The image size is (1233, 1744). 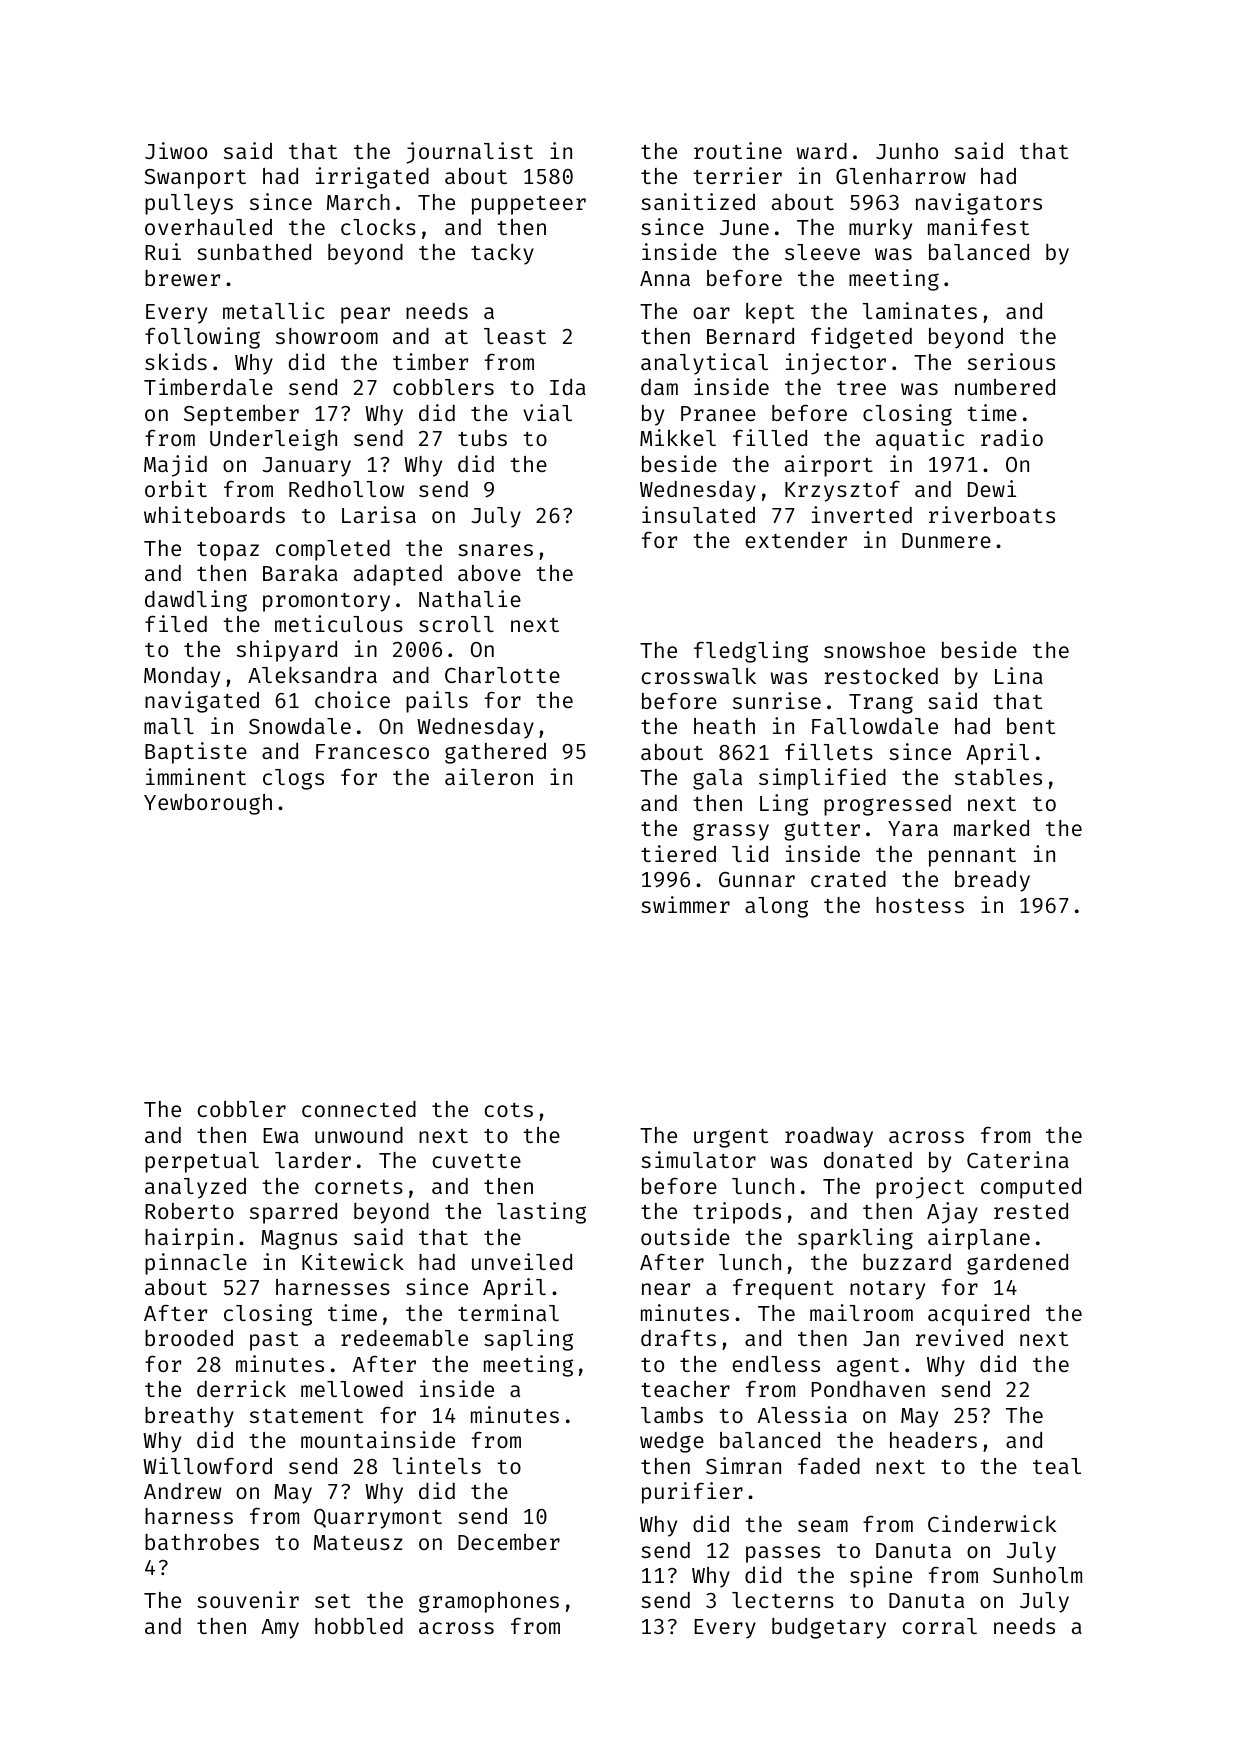 I want to click on tiered, so click(x=678, y=853).
